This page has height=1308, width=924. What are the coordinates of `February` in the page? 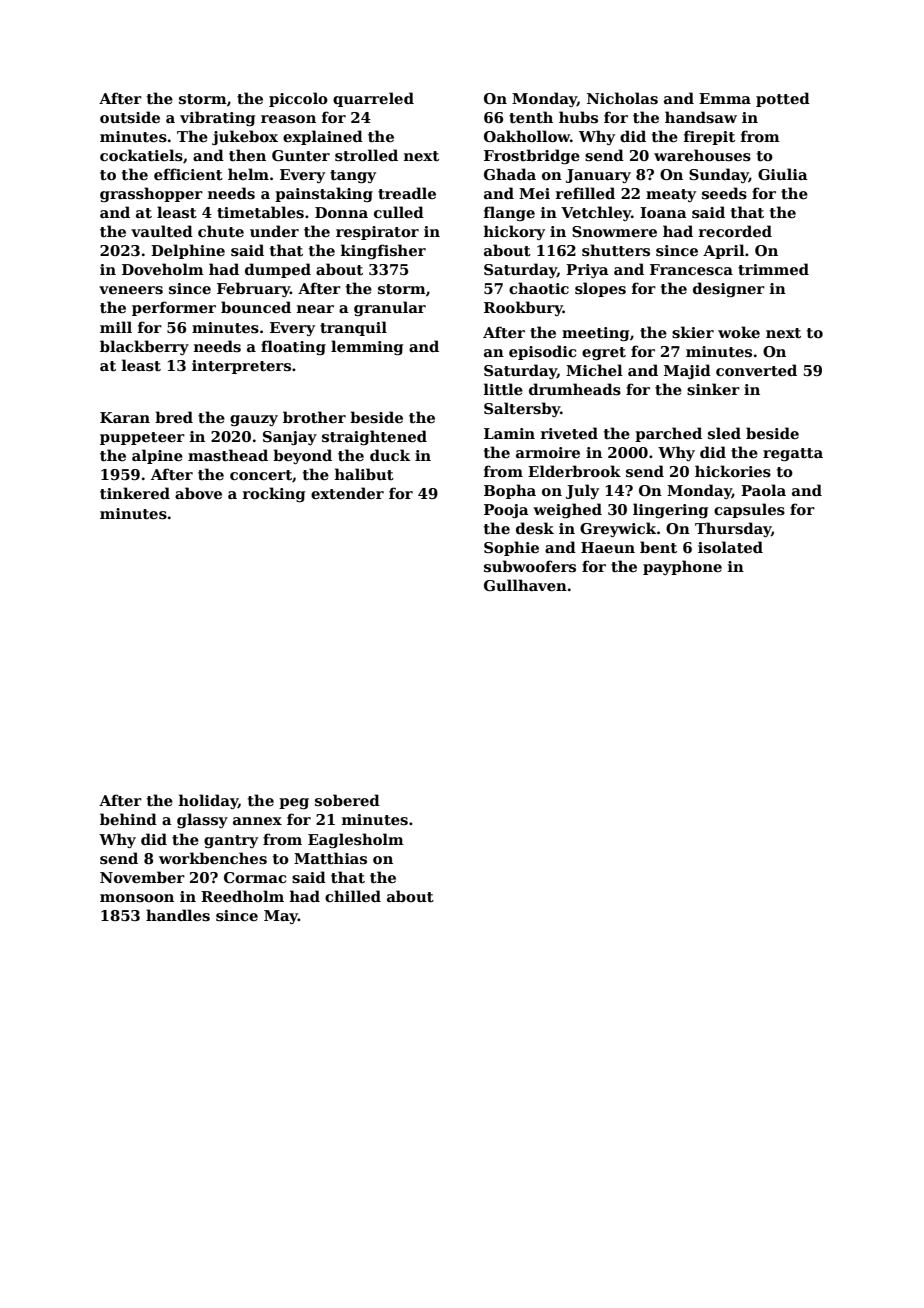 It's located at (253, 289).
